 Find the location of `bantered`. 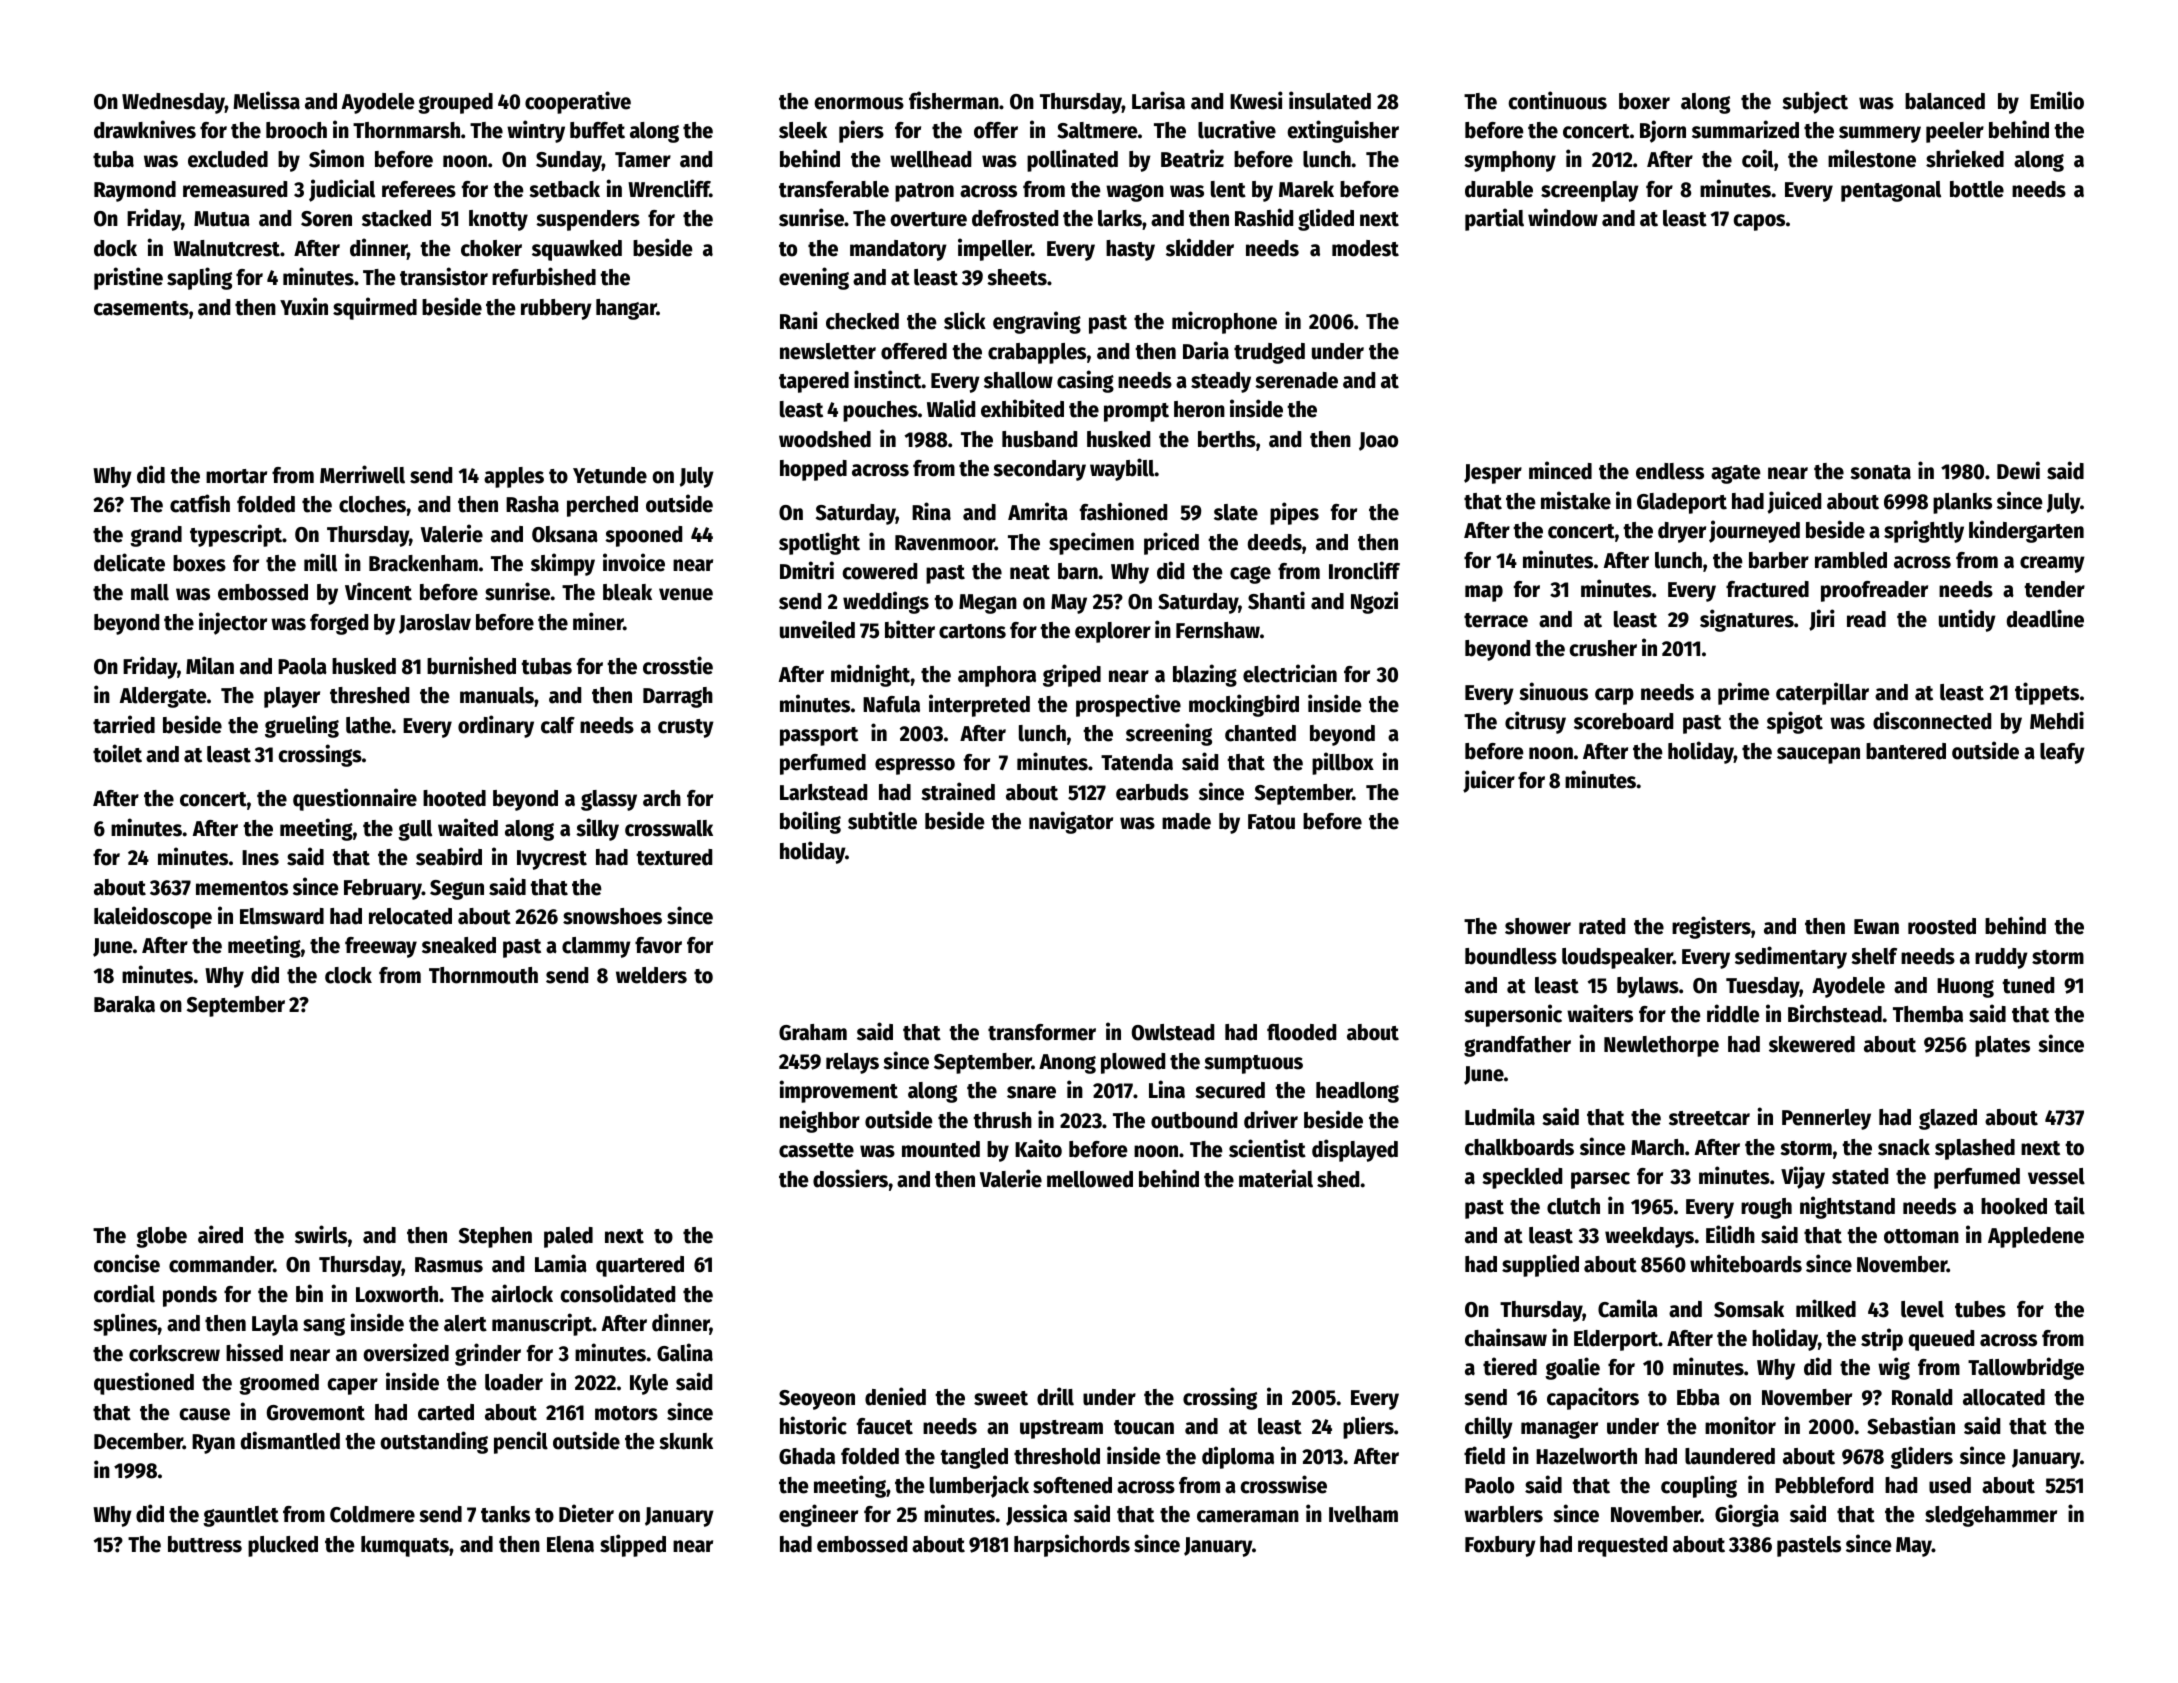

bantered is located at coordinates (1906, 751).
